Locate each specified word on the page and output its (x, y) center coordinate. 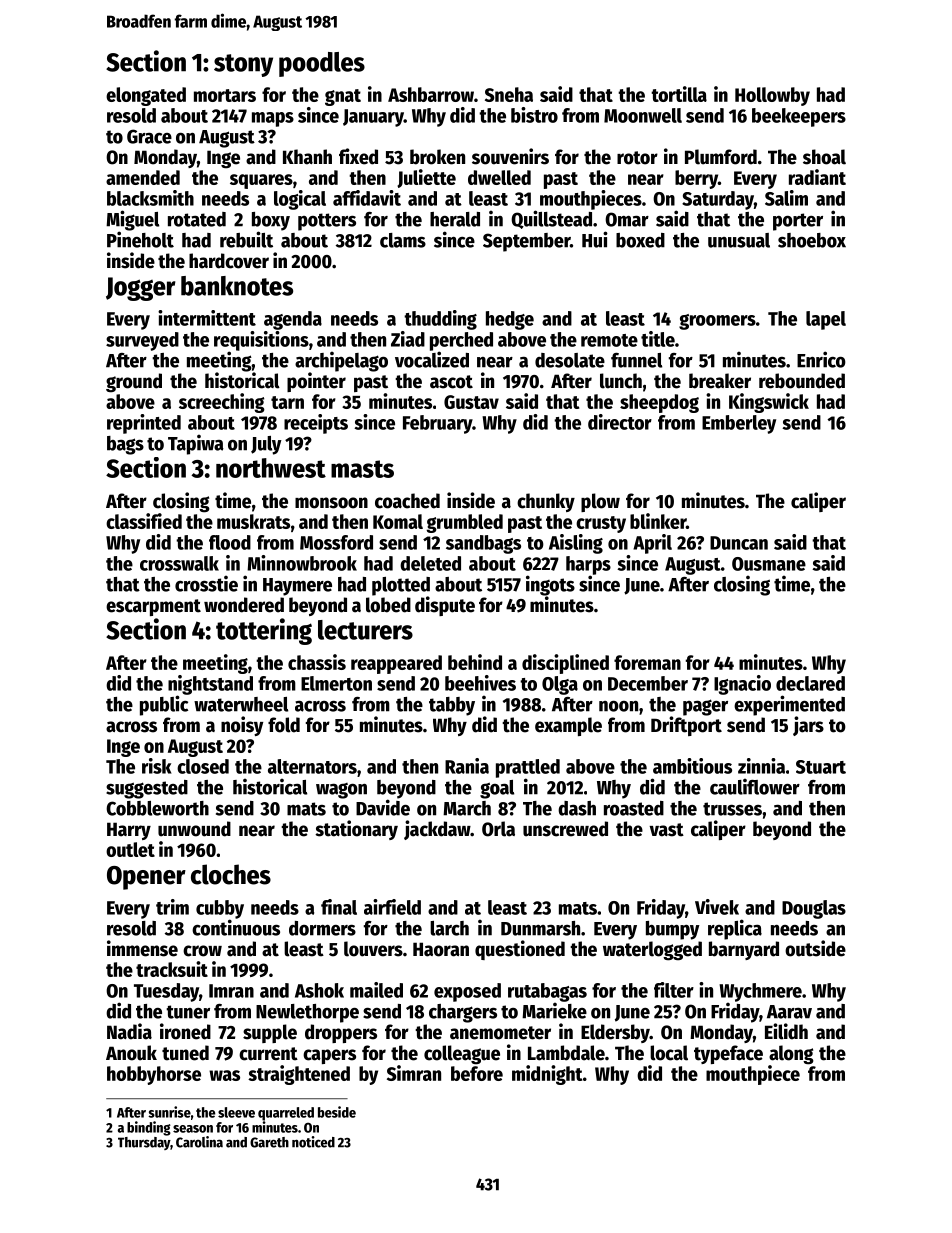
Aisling (576, 544)
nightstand (210, 685)
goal (497, 789)
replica (735, 929)
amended (143, 177)
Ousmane (769, 564)
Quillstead (551, 219)
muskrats (253, 521)
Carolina (199, 1142)
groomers (717, 322)
